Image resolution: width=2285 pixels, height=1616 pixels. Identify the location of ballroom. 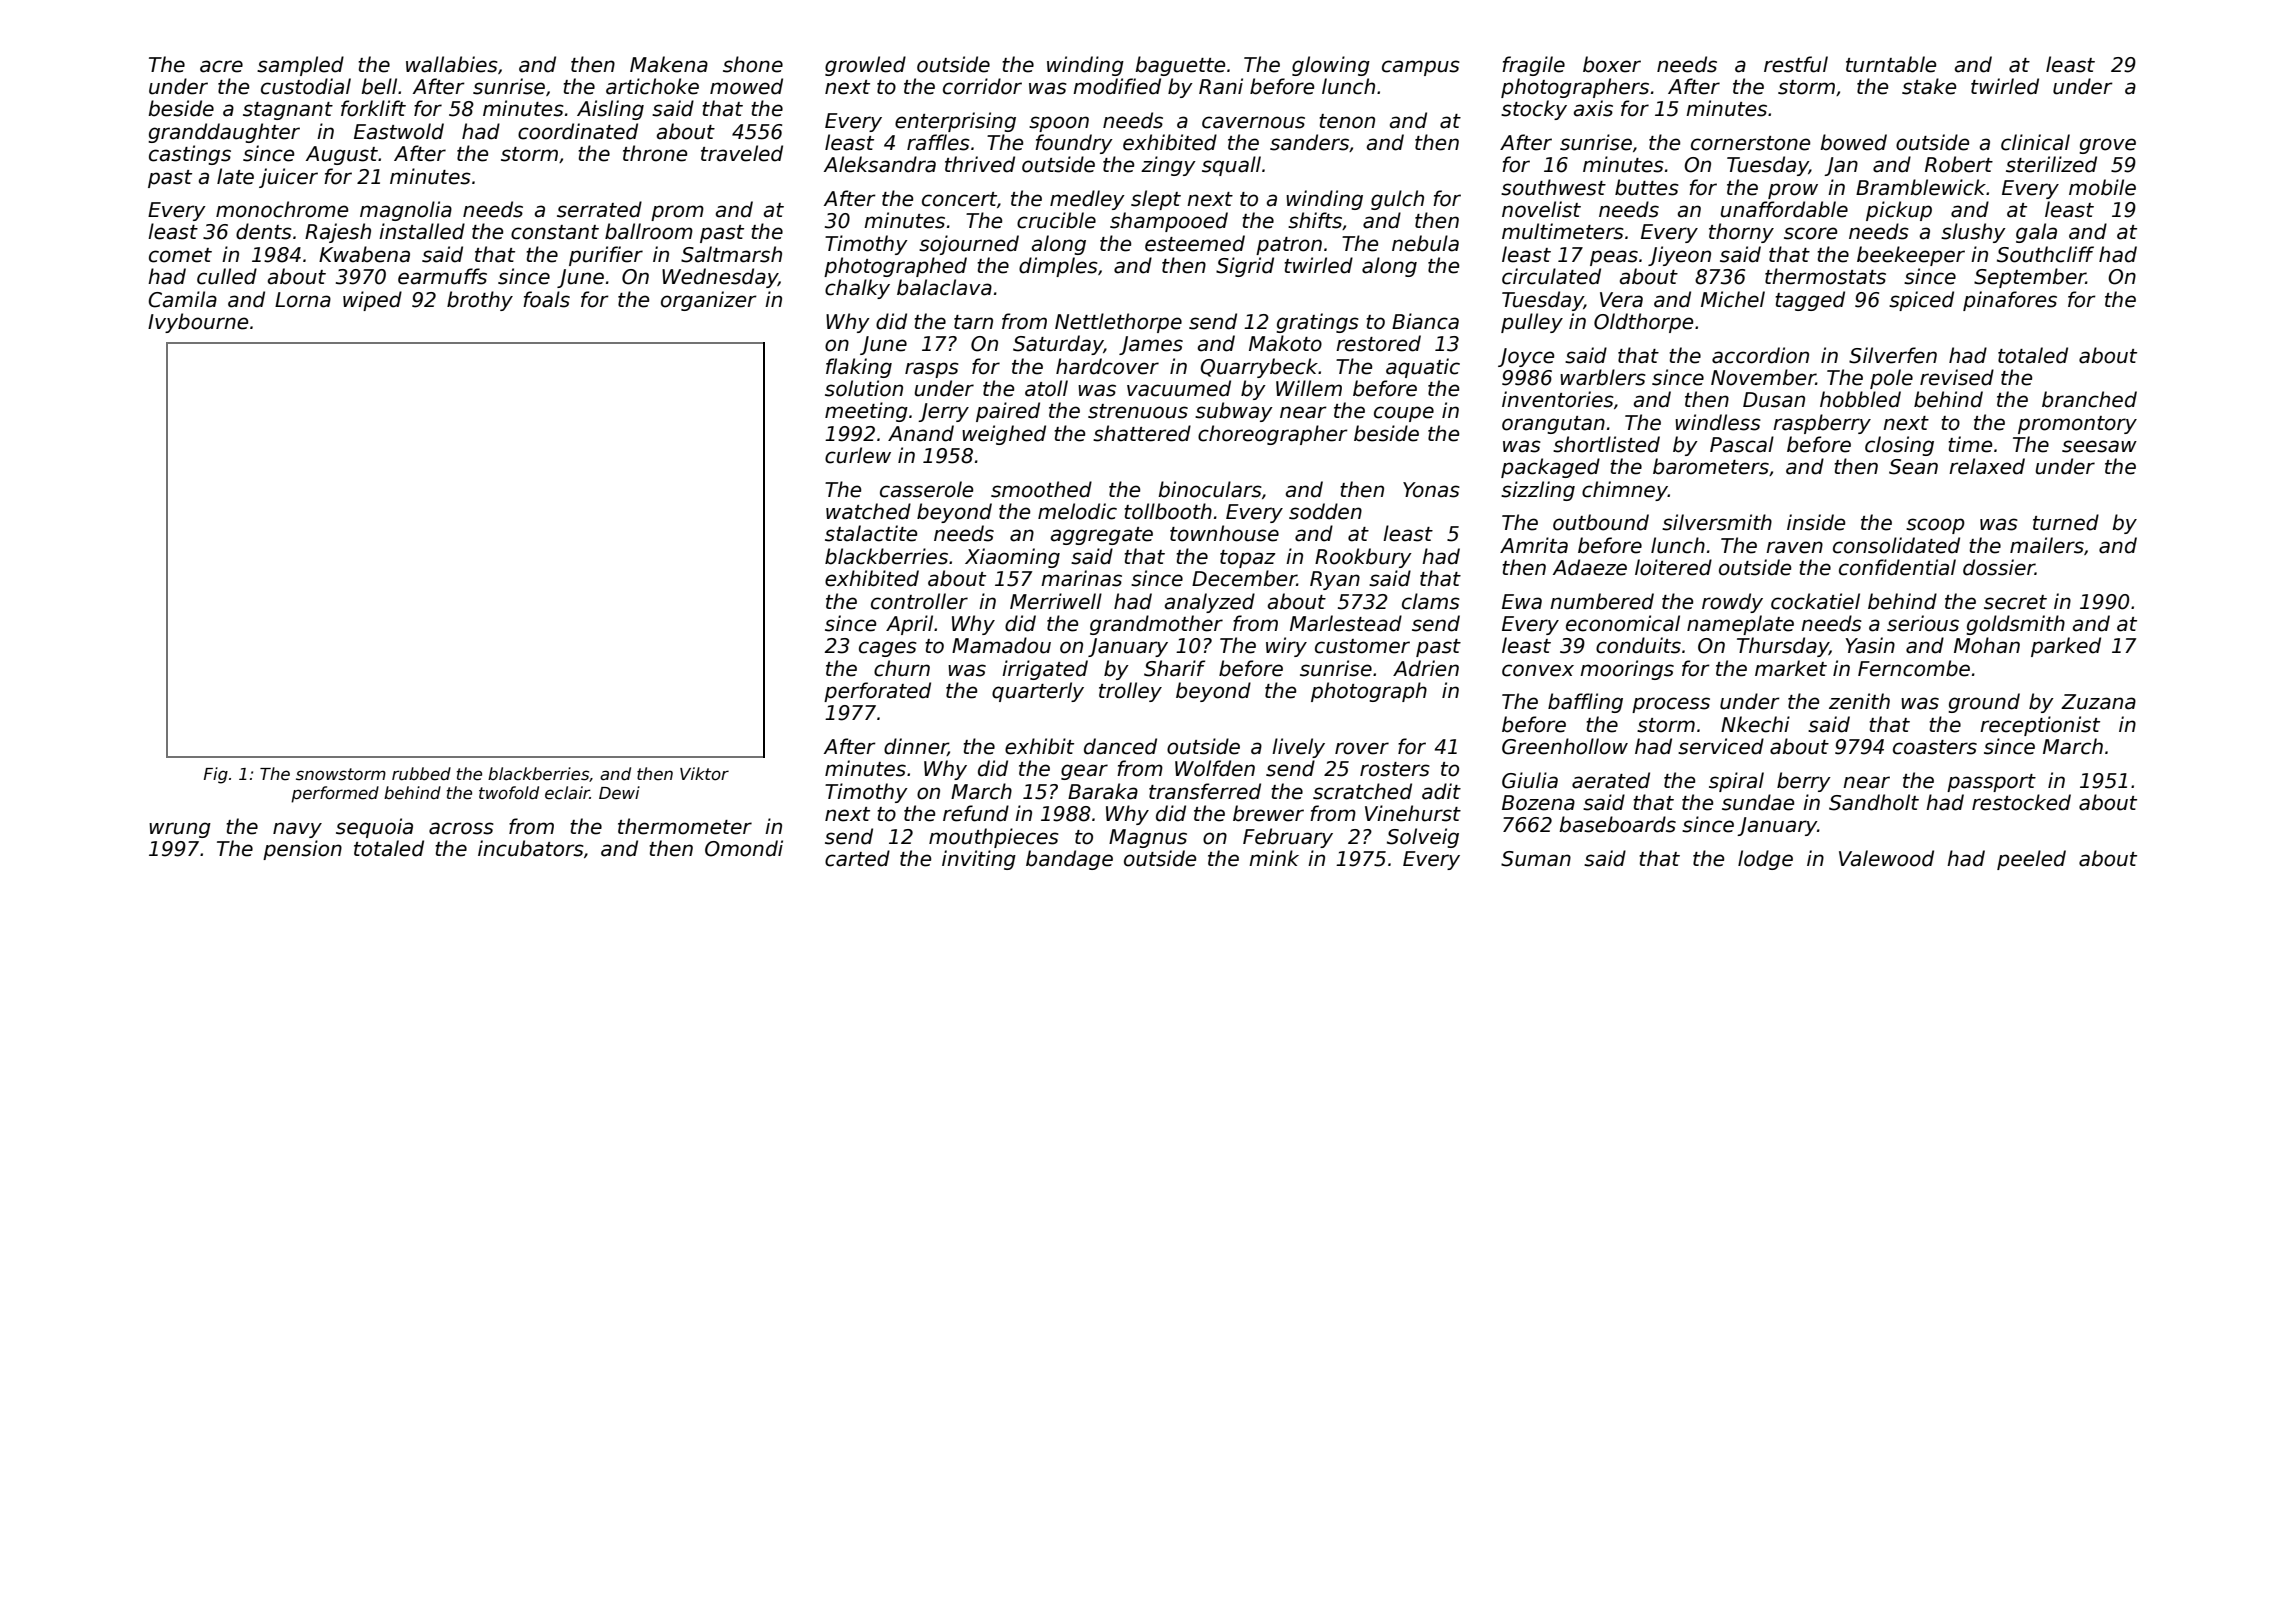
(649, 231).
